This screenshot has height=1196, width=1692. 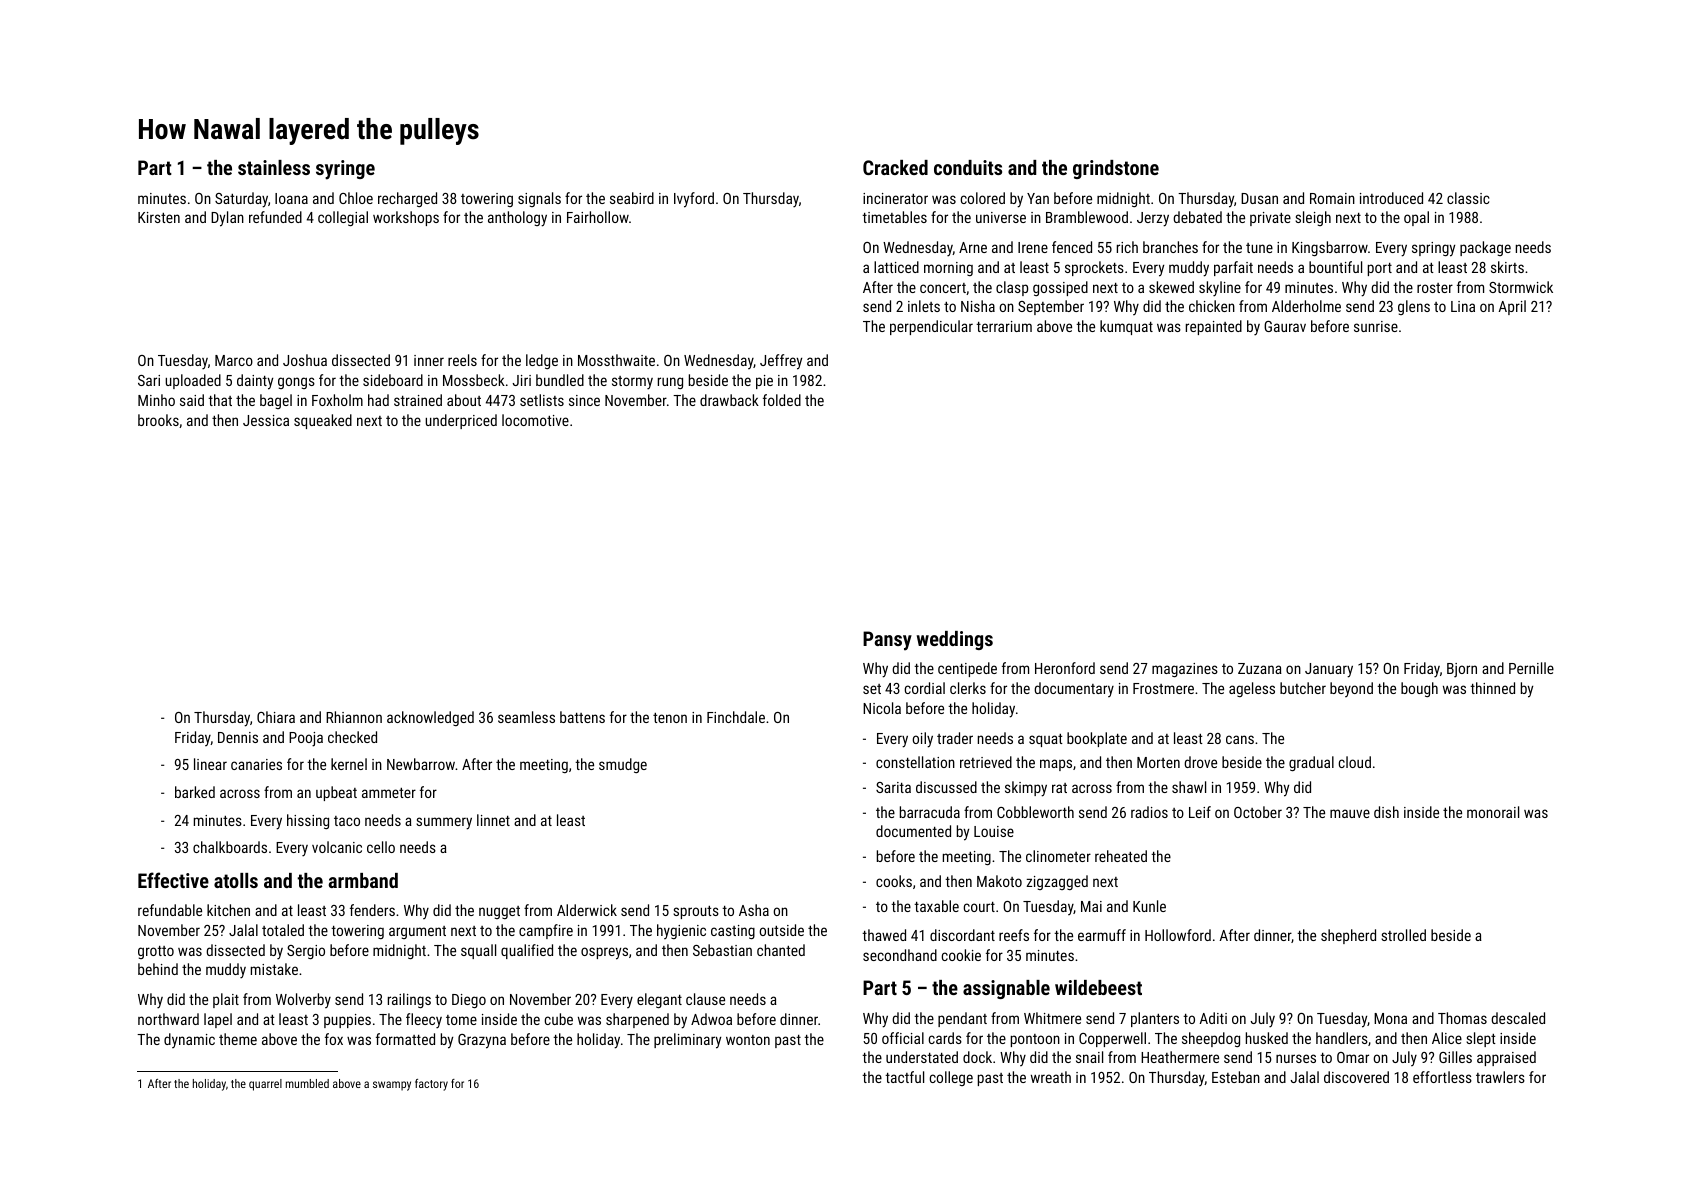 I want to click on sunrise, so click(x=1376, y=326).
